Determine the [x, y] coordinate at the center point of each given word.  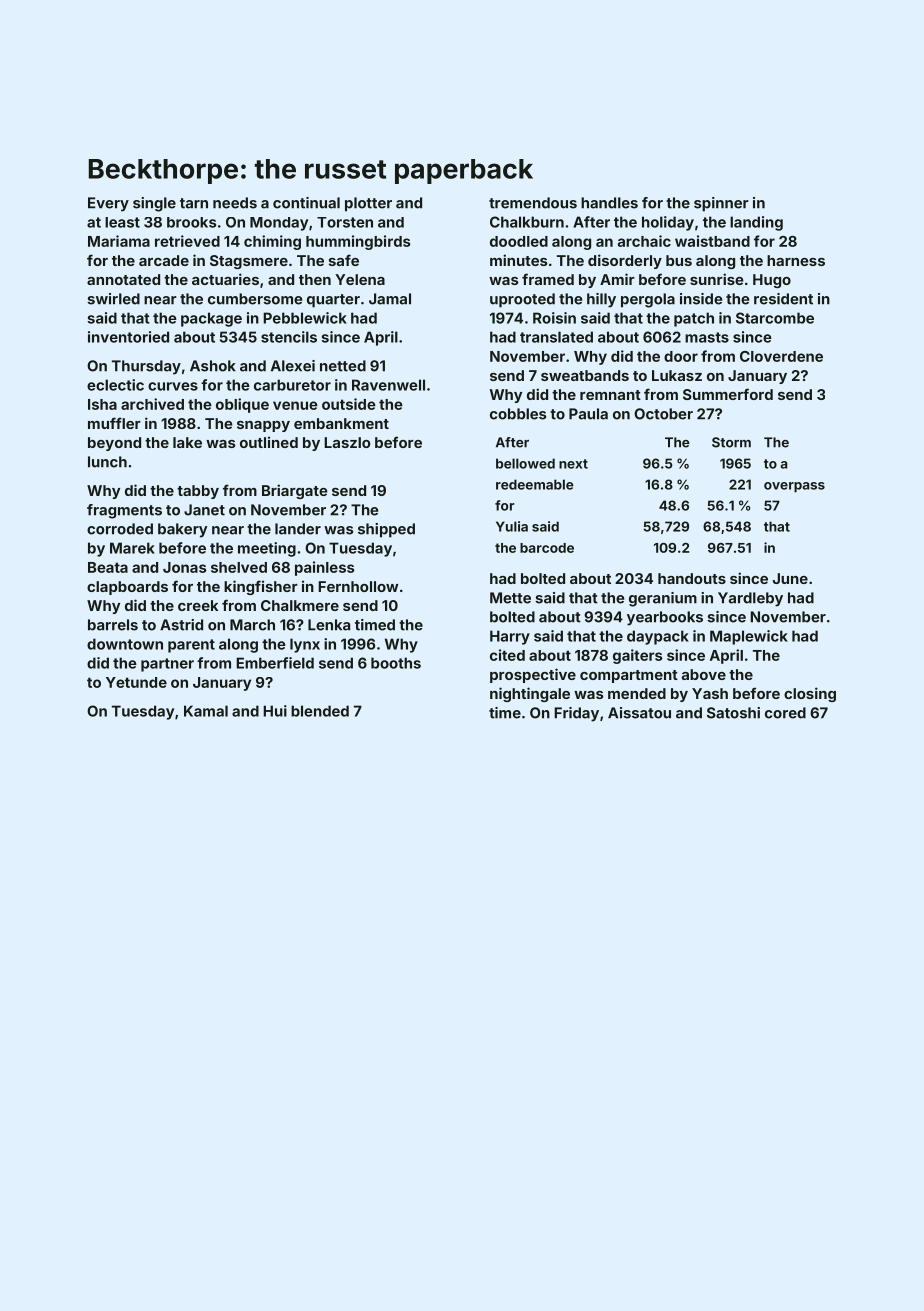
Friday [576, 714]
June [790, 578]
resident [783, 299]
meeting [267, 549]
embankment [341, 423]
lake [187, 442]
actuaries [225, 279]
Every [108, 204]
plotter [368, 204]
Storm [731, 442]
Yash [710, 693]
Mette [510, 598]
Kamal [206, 711]
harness [796, 260]
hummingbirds [358, 242]
